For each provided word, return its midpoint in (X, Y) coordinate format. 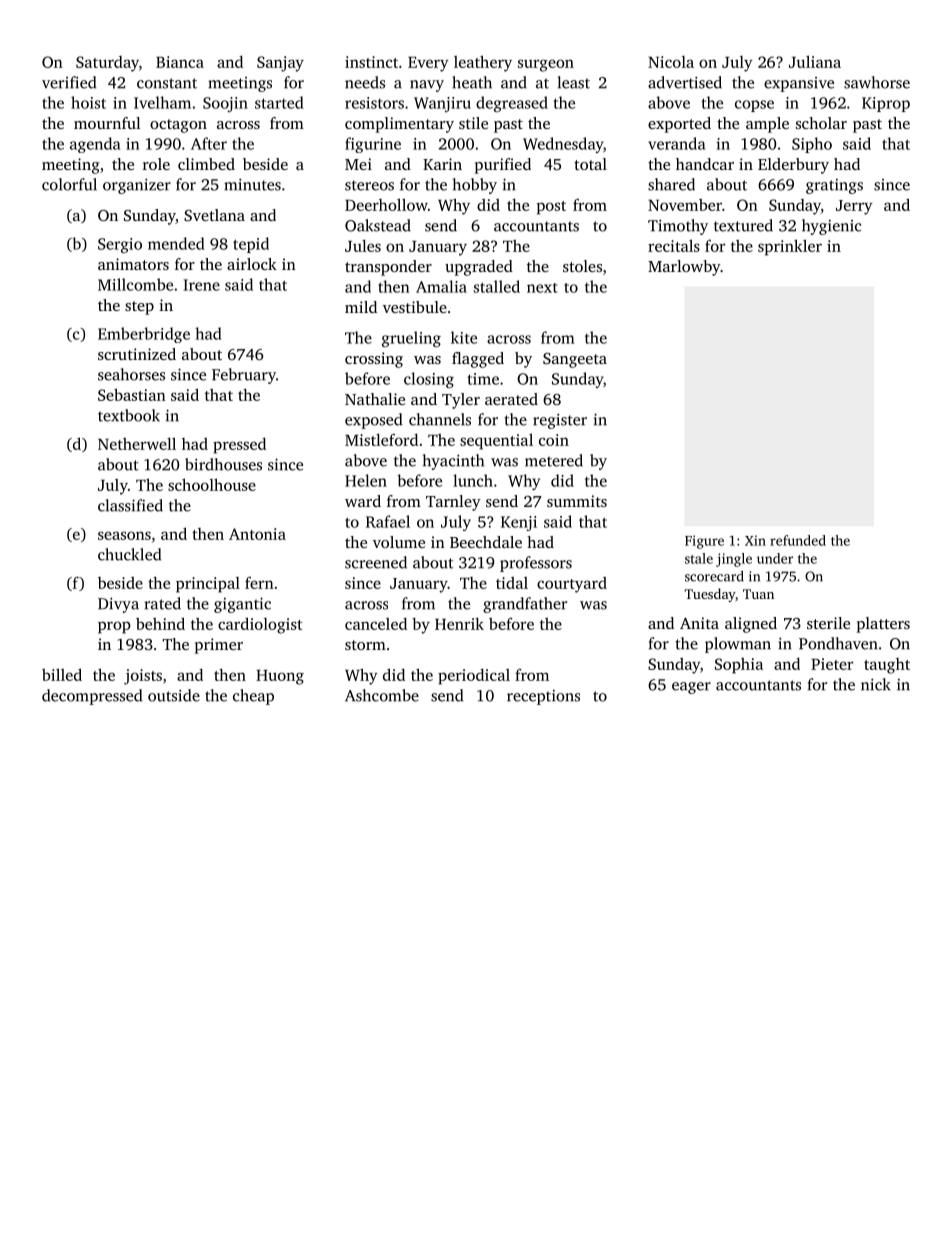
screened (376, 562)
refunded (798, 540)
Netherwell (137, 443)
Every (428, 64)
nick (876, 684)
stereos (369, 185)
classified (130, 505)
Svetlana (214, 215)
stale (699, 558)
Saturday (107, 64)
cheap (253, 697)
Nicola (671, 62)
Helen (366, 480)
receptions (543, 697)
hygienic (831, 227)
